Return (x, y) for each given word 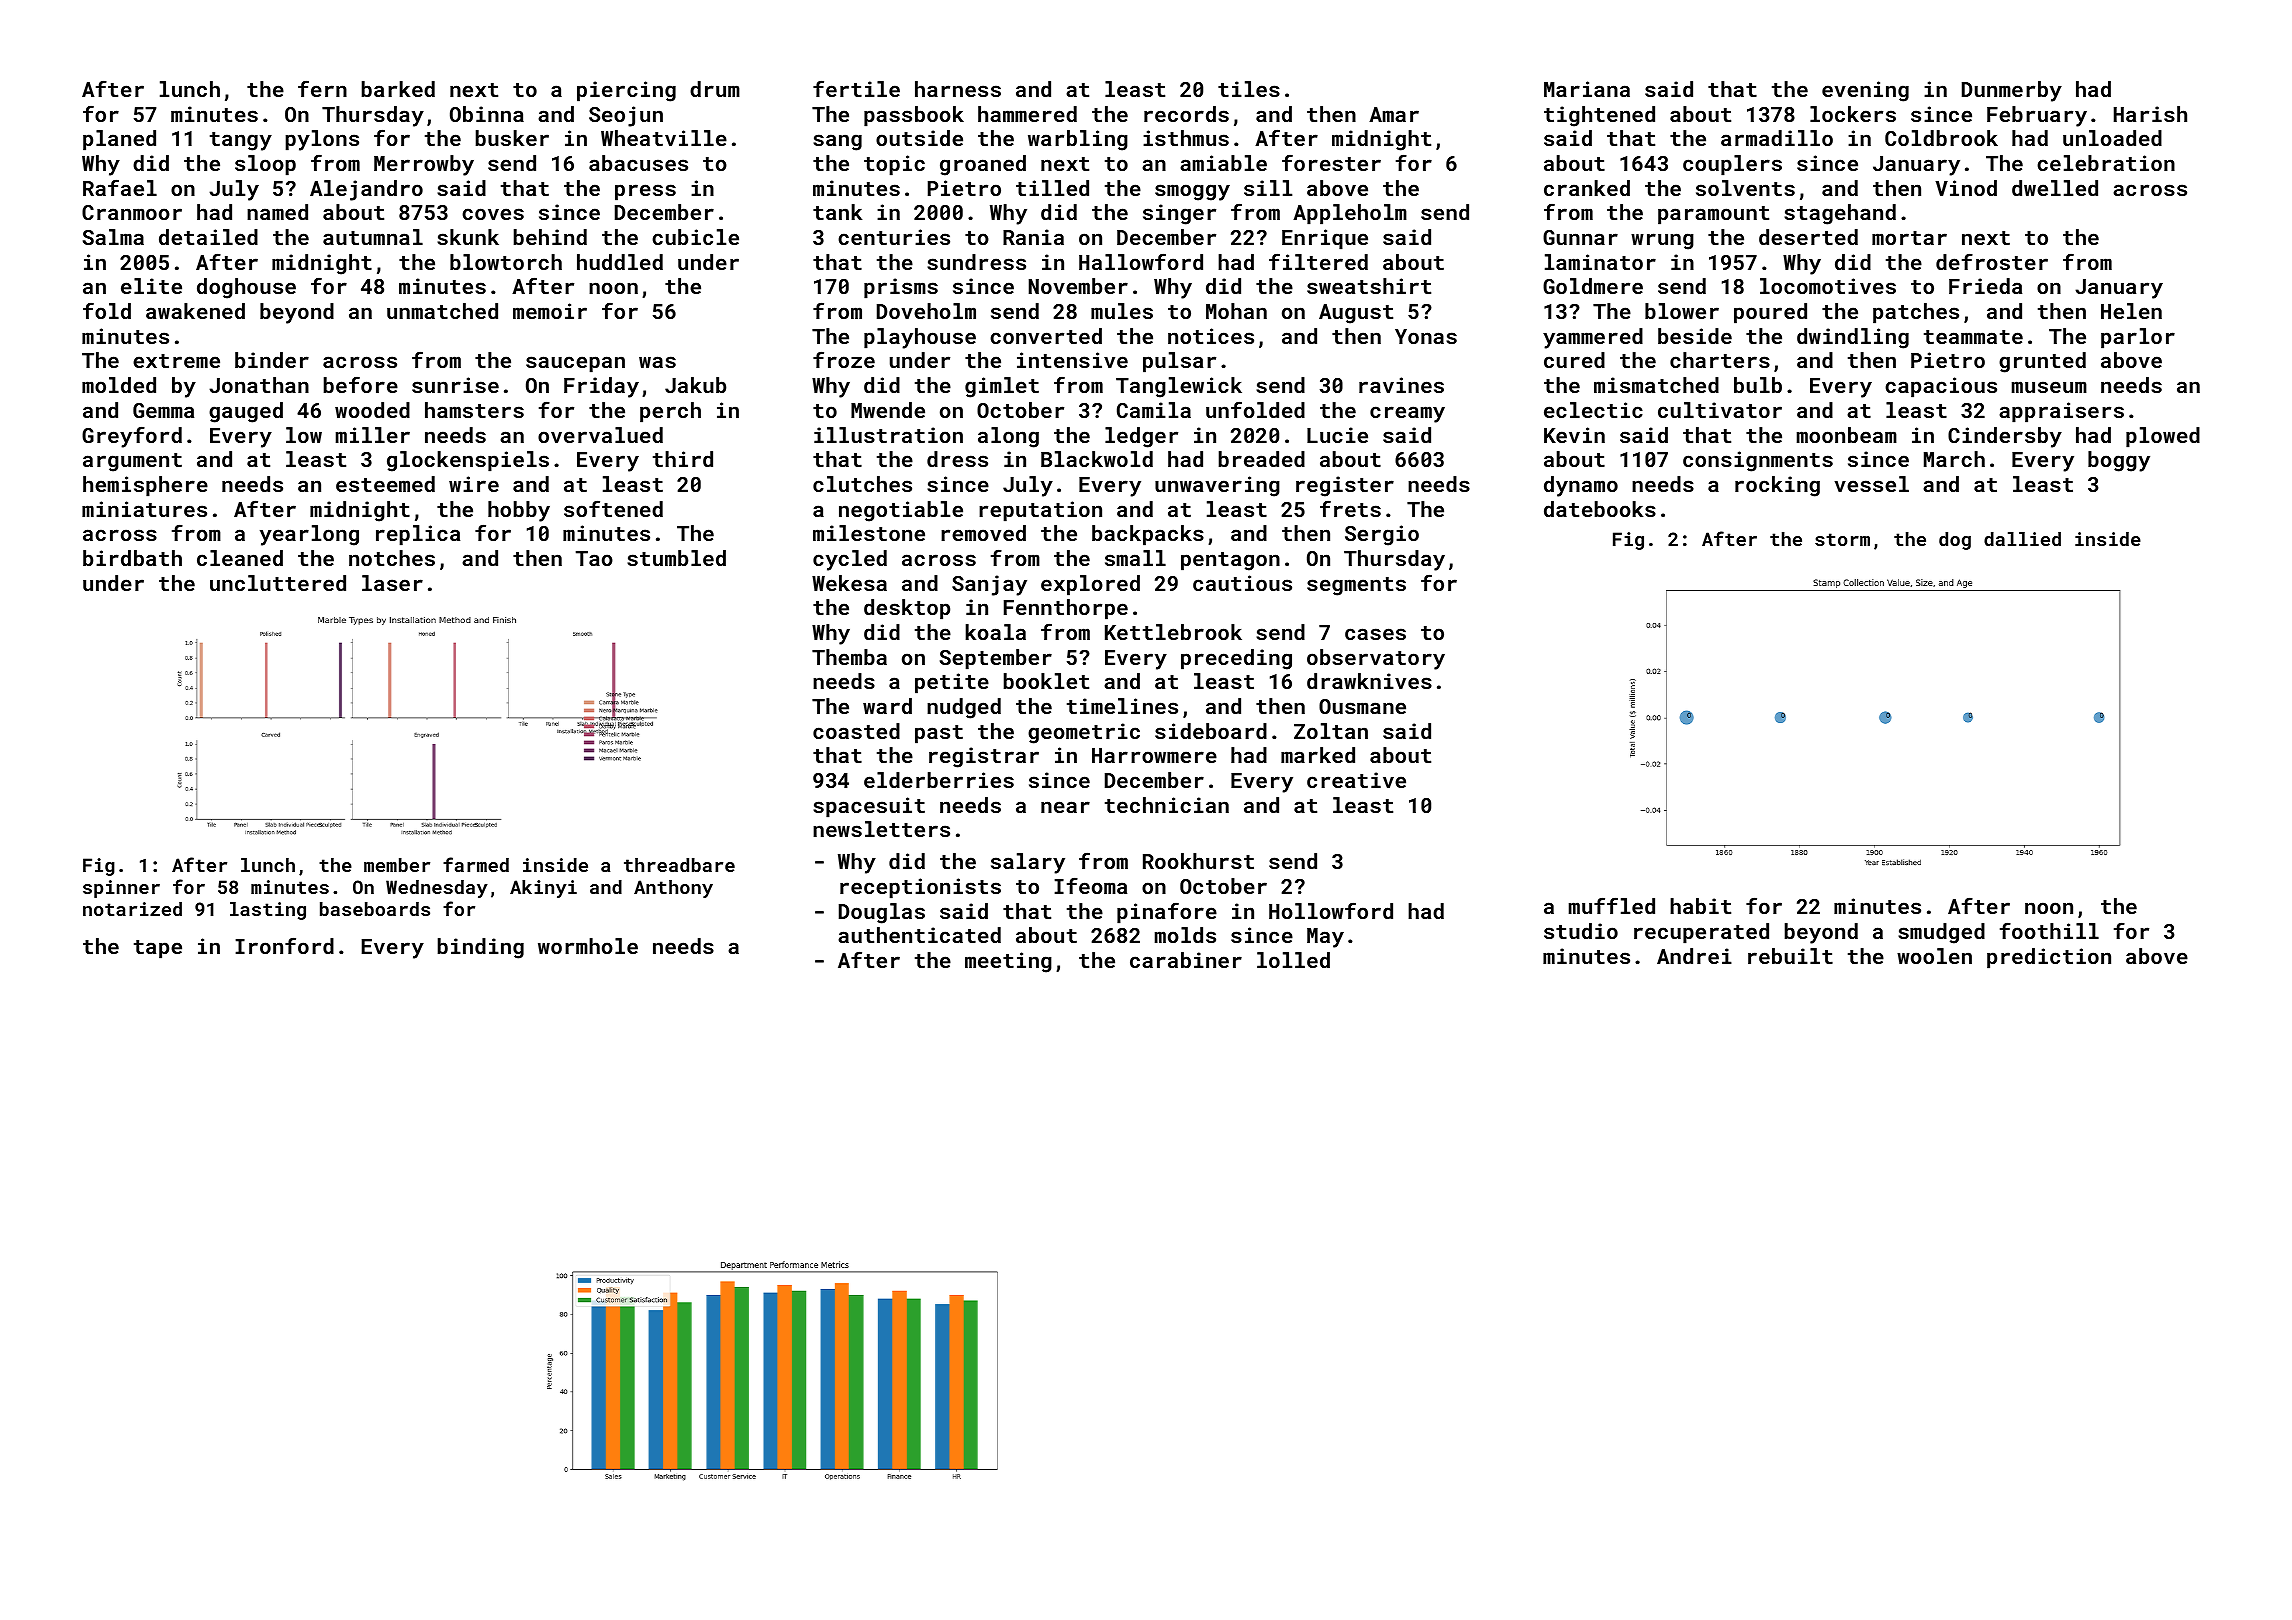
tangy (241, 141)
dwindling (1853, 338)
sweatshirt (1369, 286)
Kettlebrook (1173, 632)
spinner (121, 889)
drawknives (1369, 681)
